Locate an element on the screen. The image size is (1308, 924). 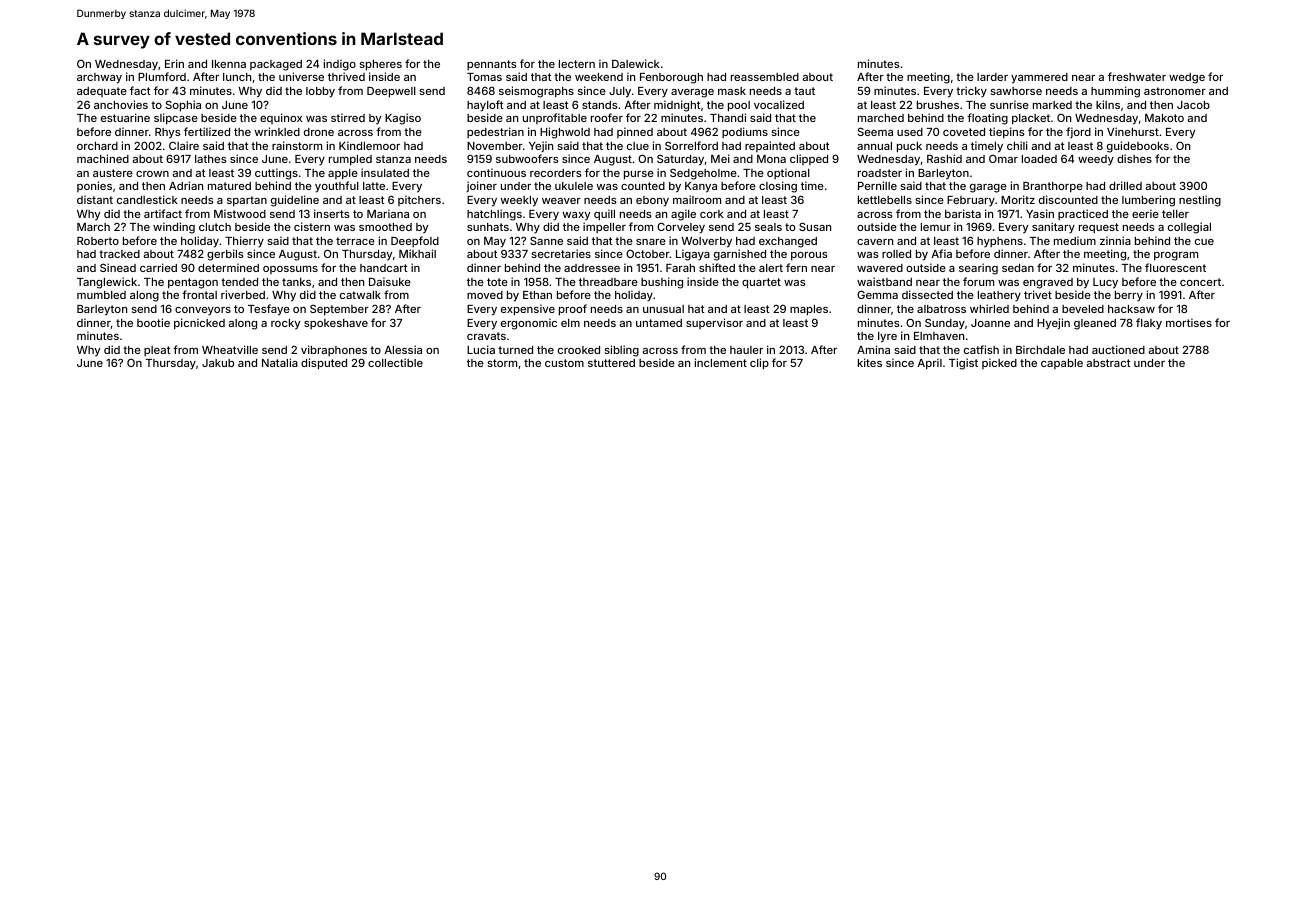
kites is located at coordinates (870, 362).
